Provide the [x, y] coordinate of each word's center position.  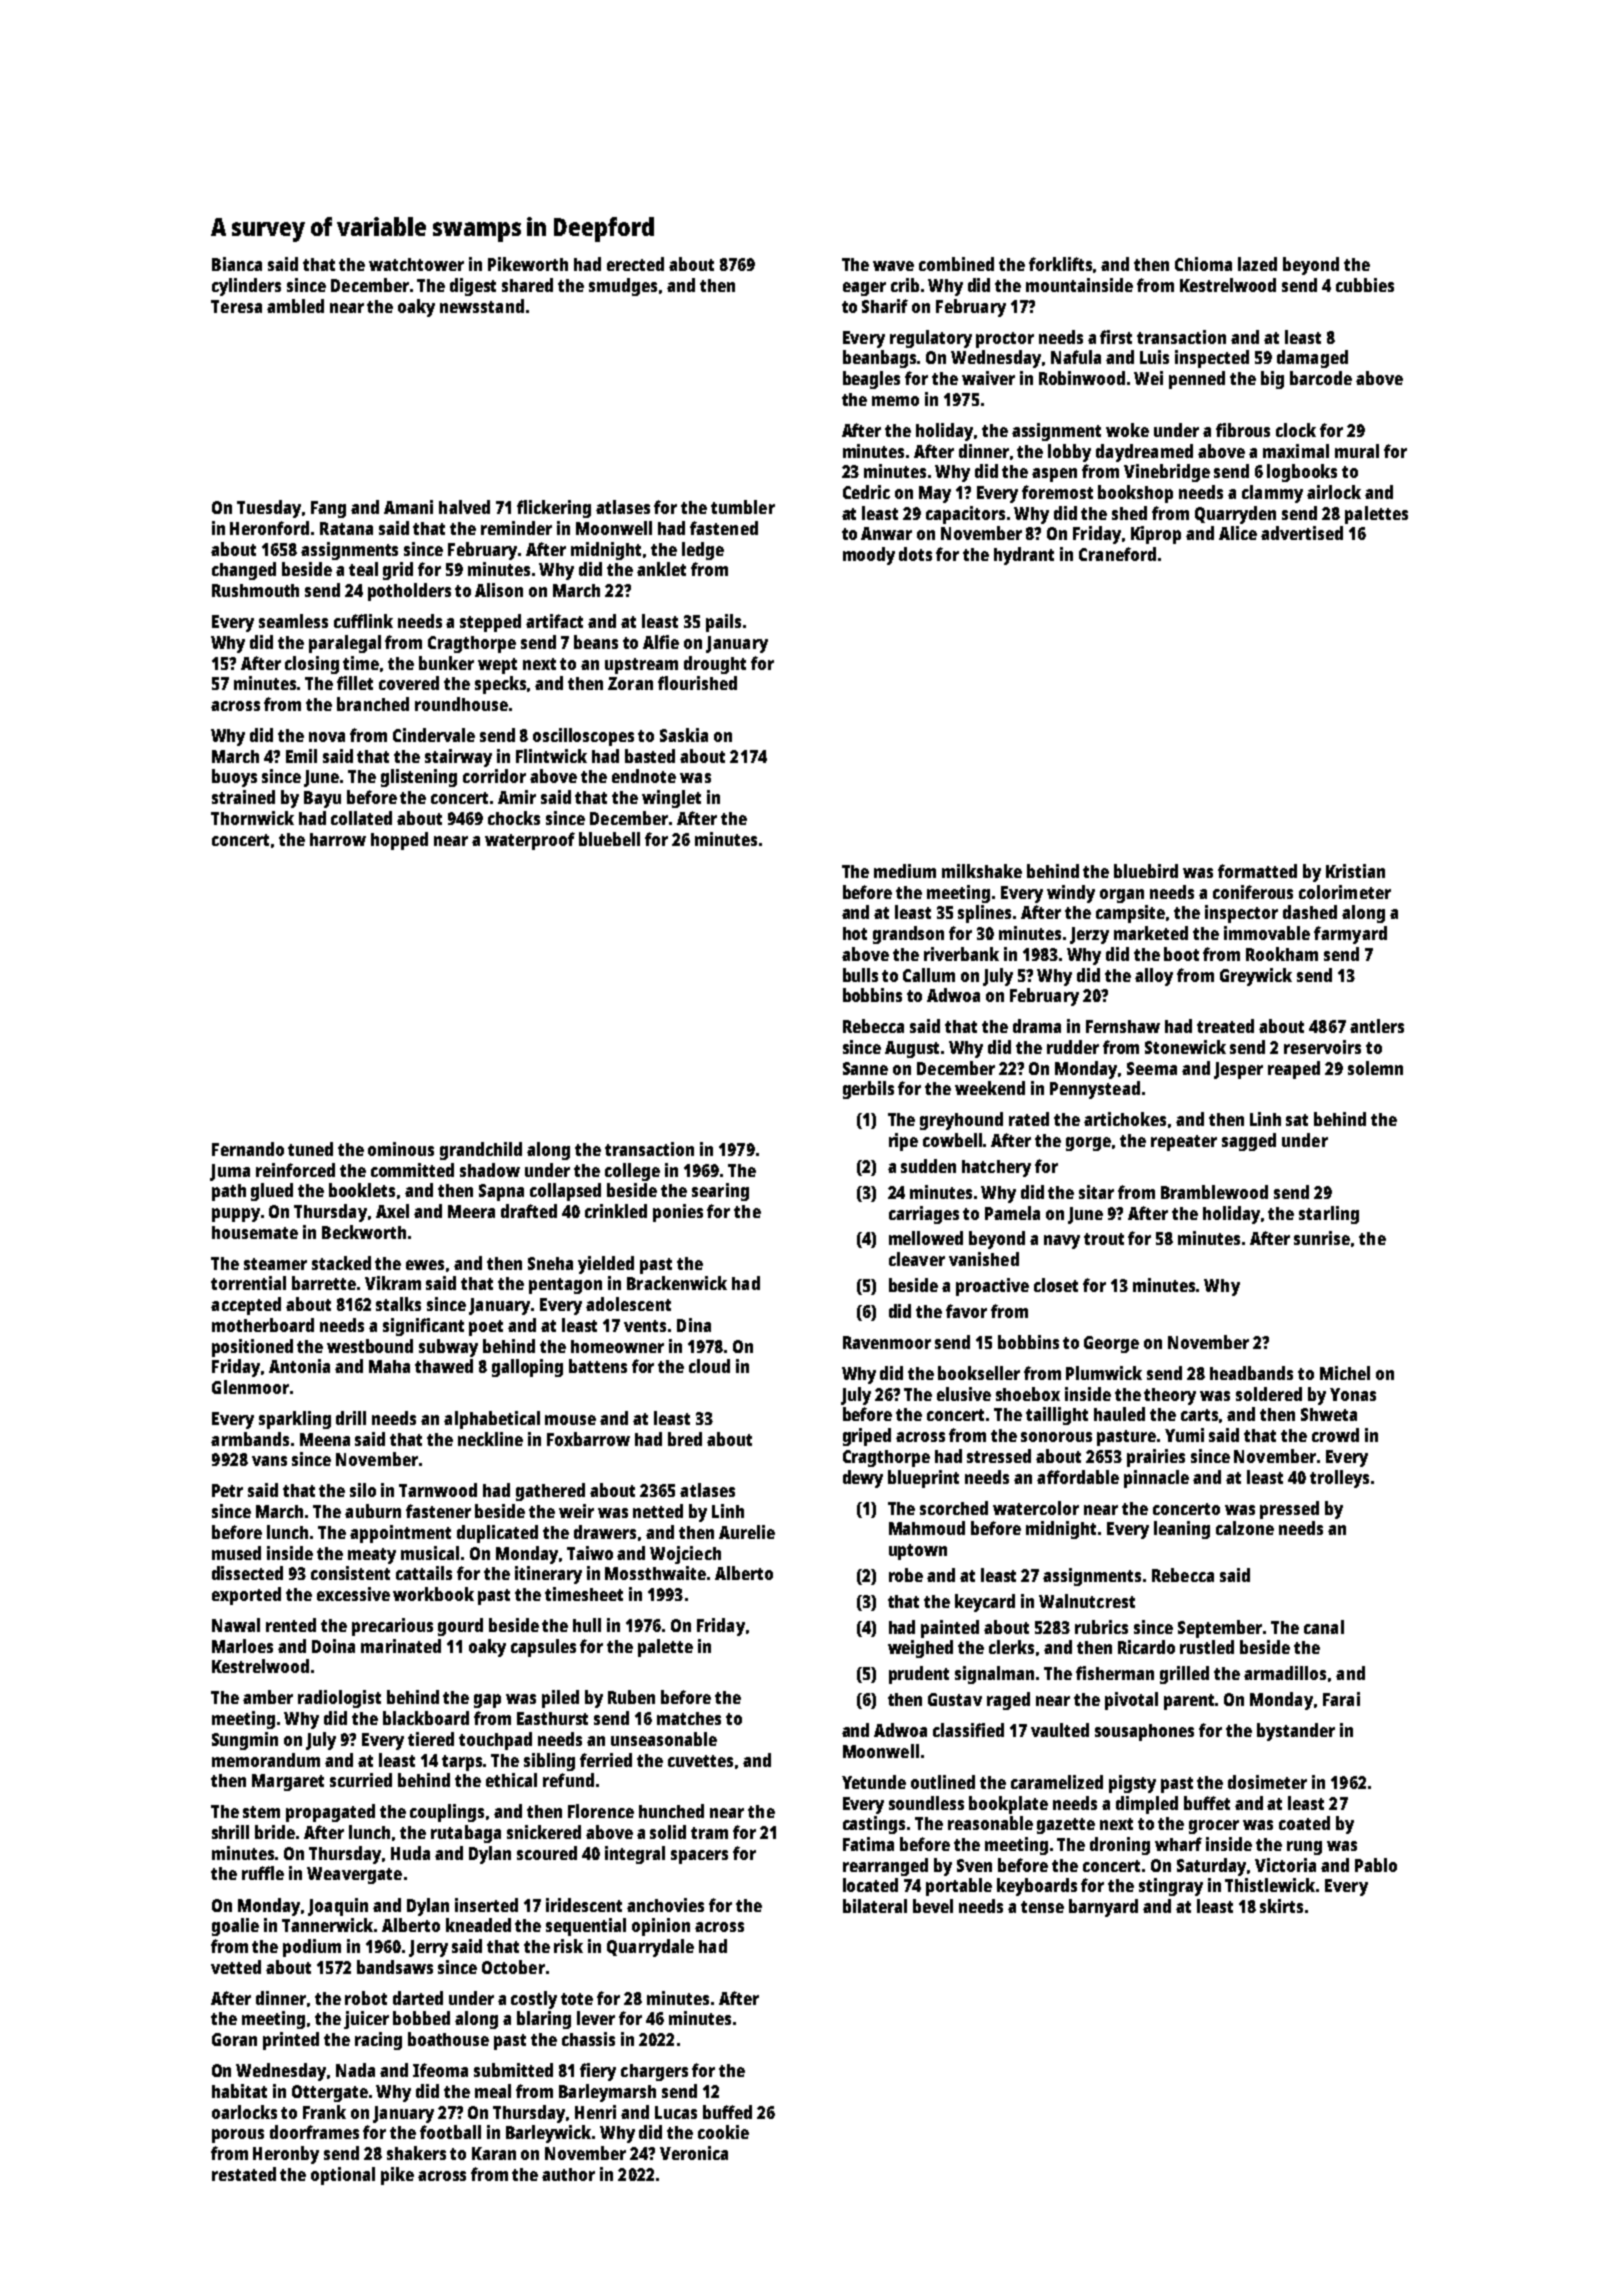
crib [905, 285]
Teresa [236, 306]
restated [244, 2174]
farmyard [1350, 935]
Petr [227, 1490]
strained [243, 797]
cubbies [1365, 285]
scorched [954, 1508]
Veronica [694, 2153]
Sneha [550, 1263]
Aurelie [747, 1532]
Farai [1341, 1699]
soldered [1269, 1394]
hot [855, 933]
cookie [723, 2132]
